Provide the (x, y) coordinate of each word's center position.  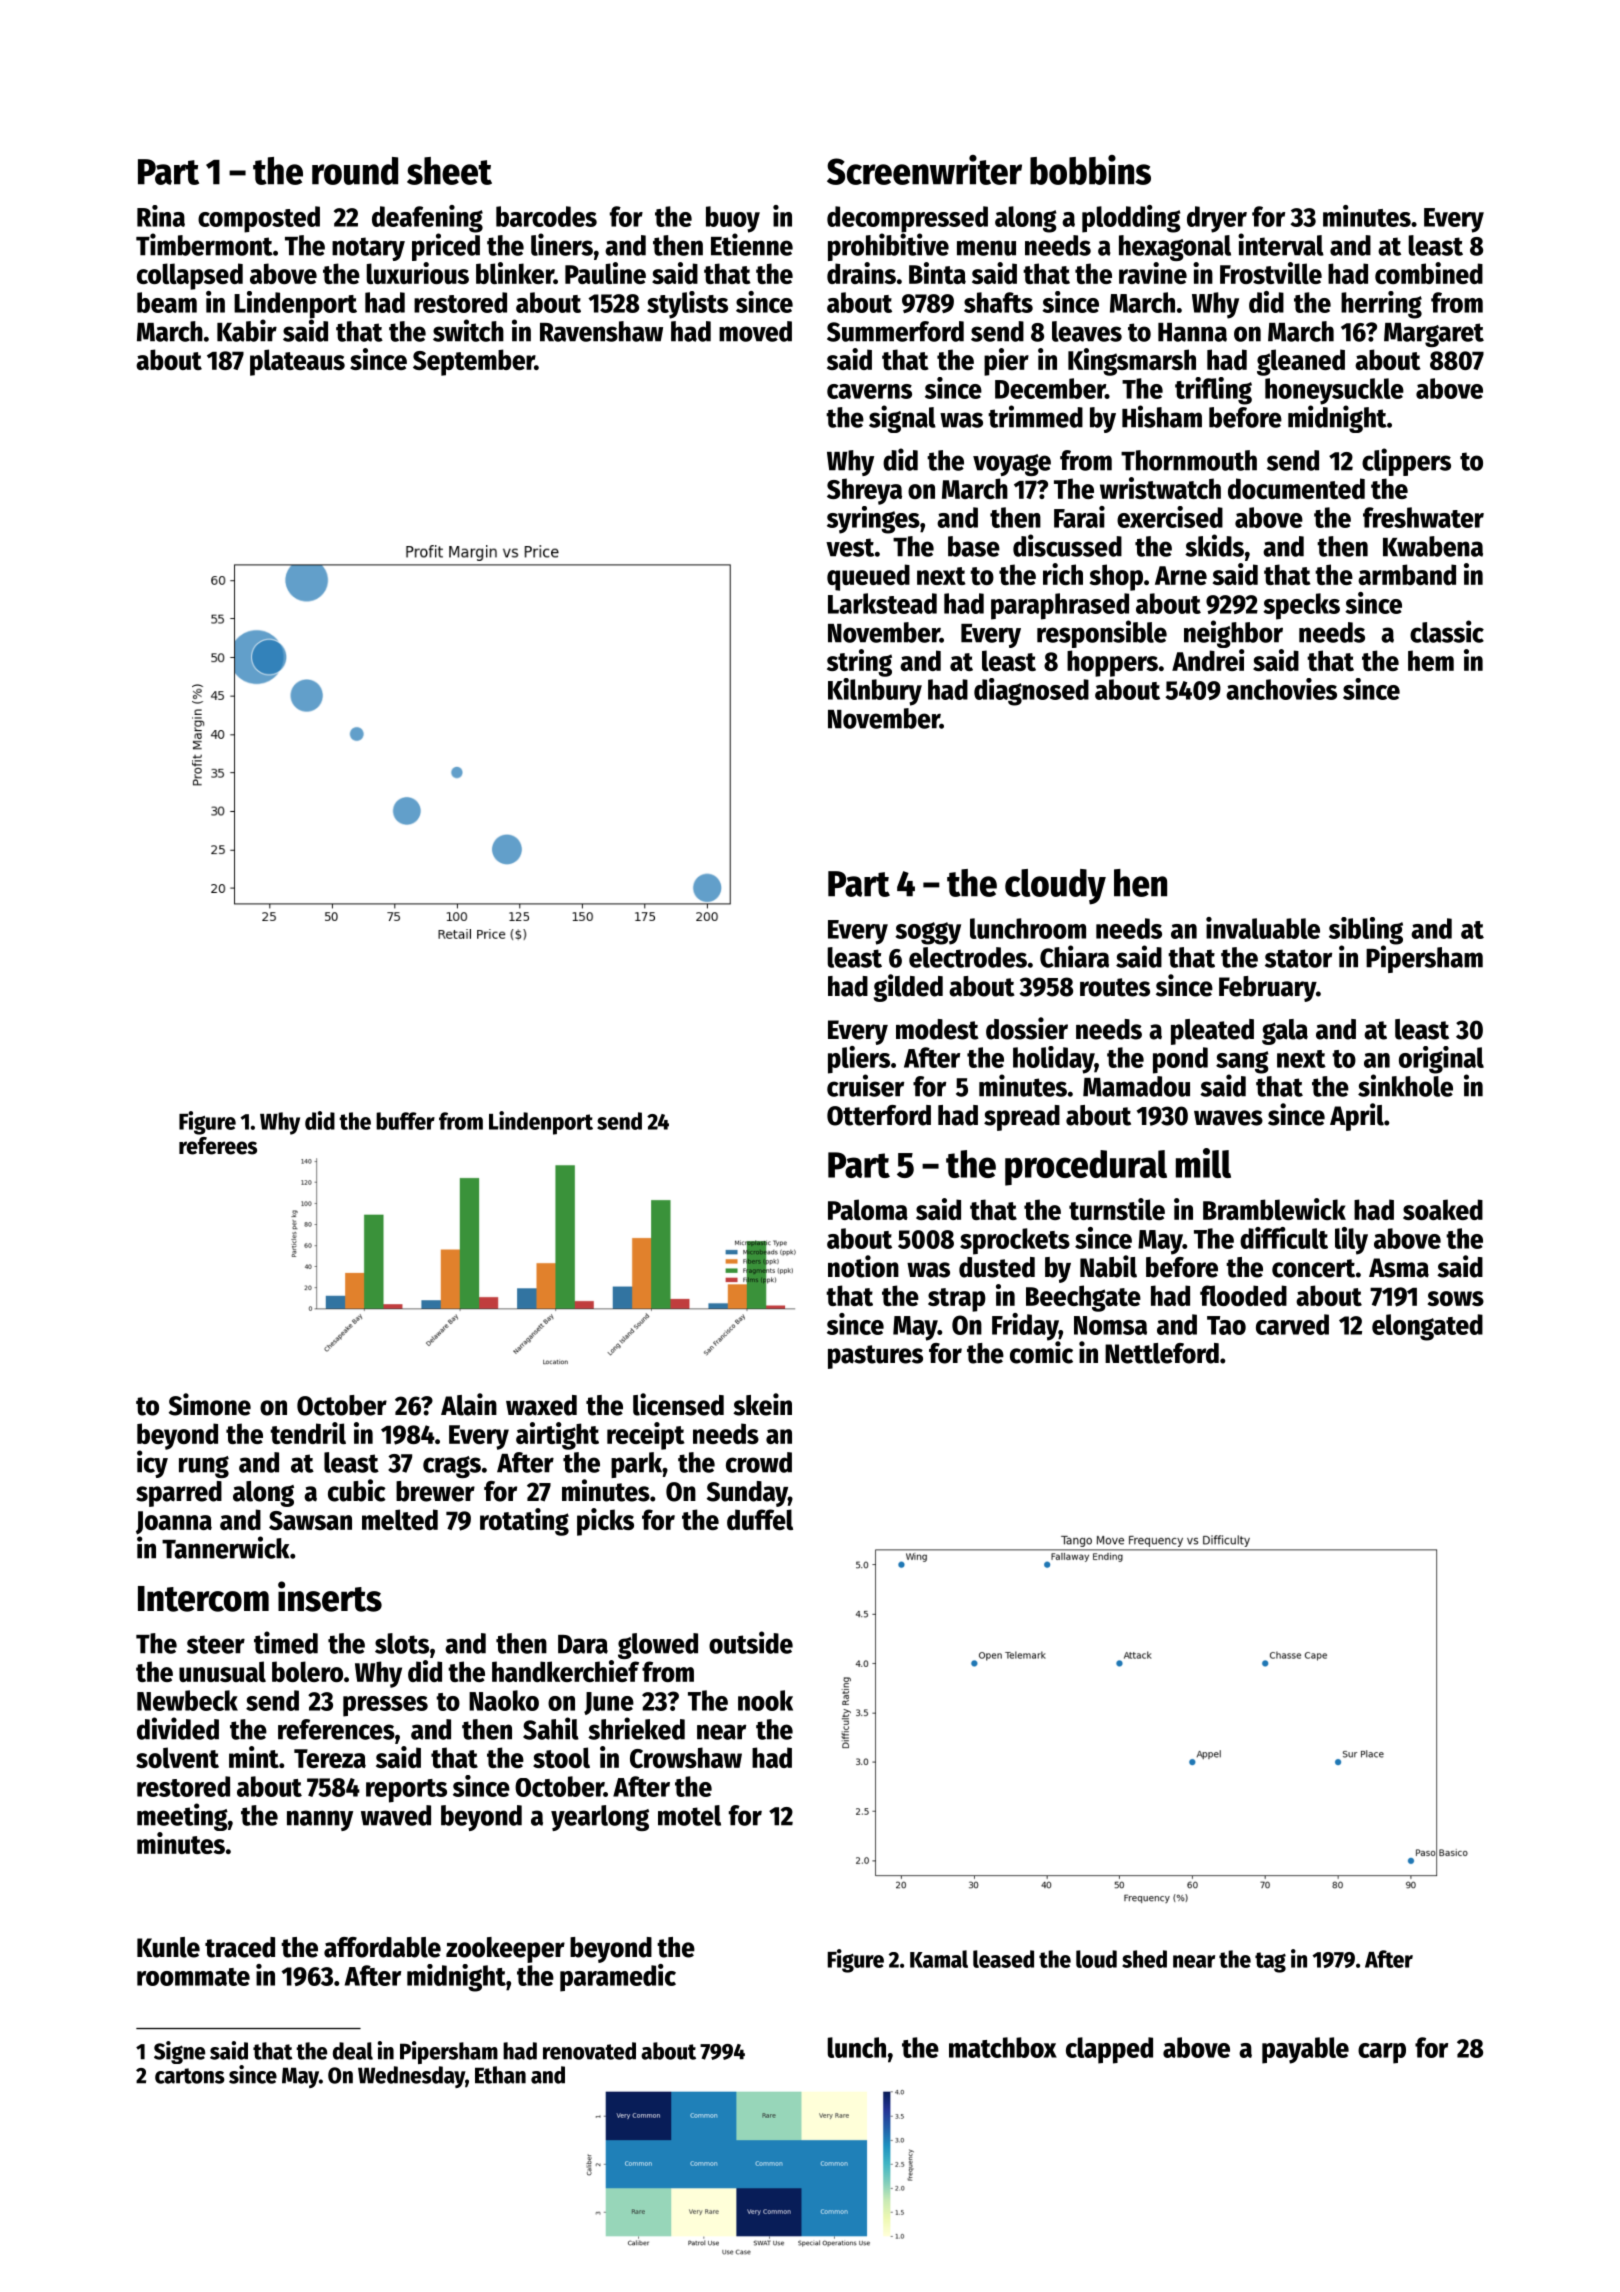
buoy (733, 219)
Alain (469, 1404)
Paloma (868, 1209)
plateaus (297, 362)
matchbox (1003, 2047)
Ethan (500, 2075)
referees (218, 1146)
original (1441, 1060)
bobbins (1090, 170)
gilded (908, 988)
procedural (1086, 1168)
